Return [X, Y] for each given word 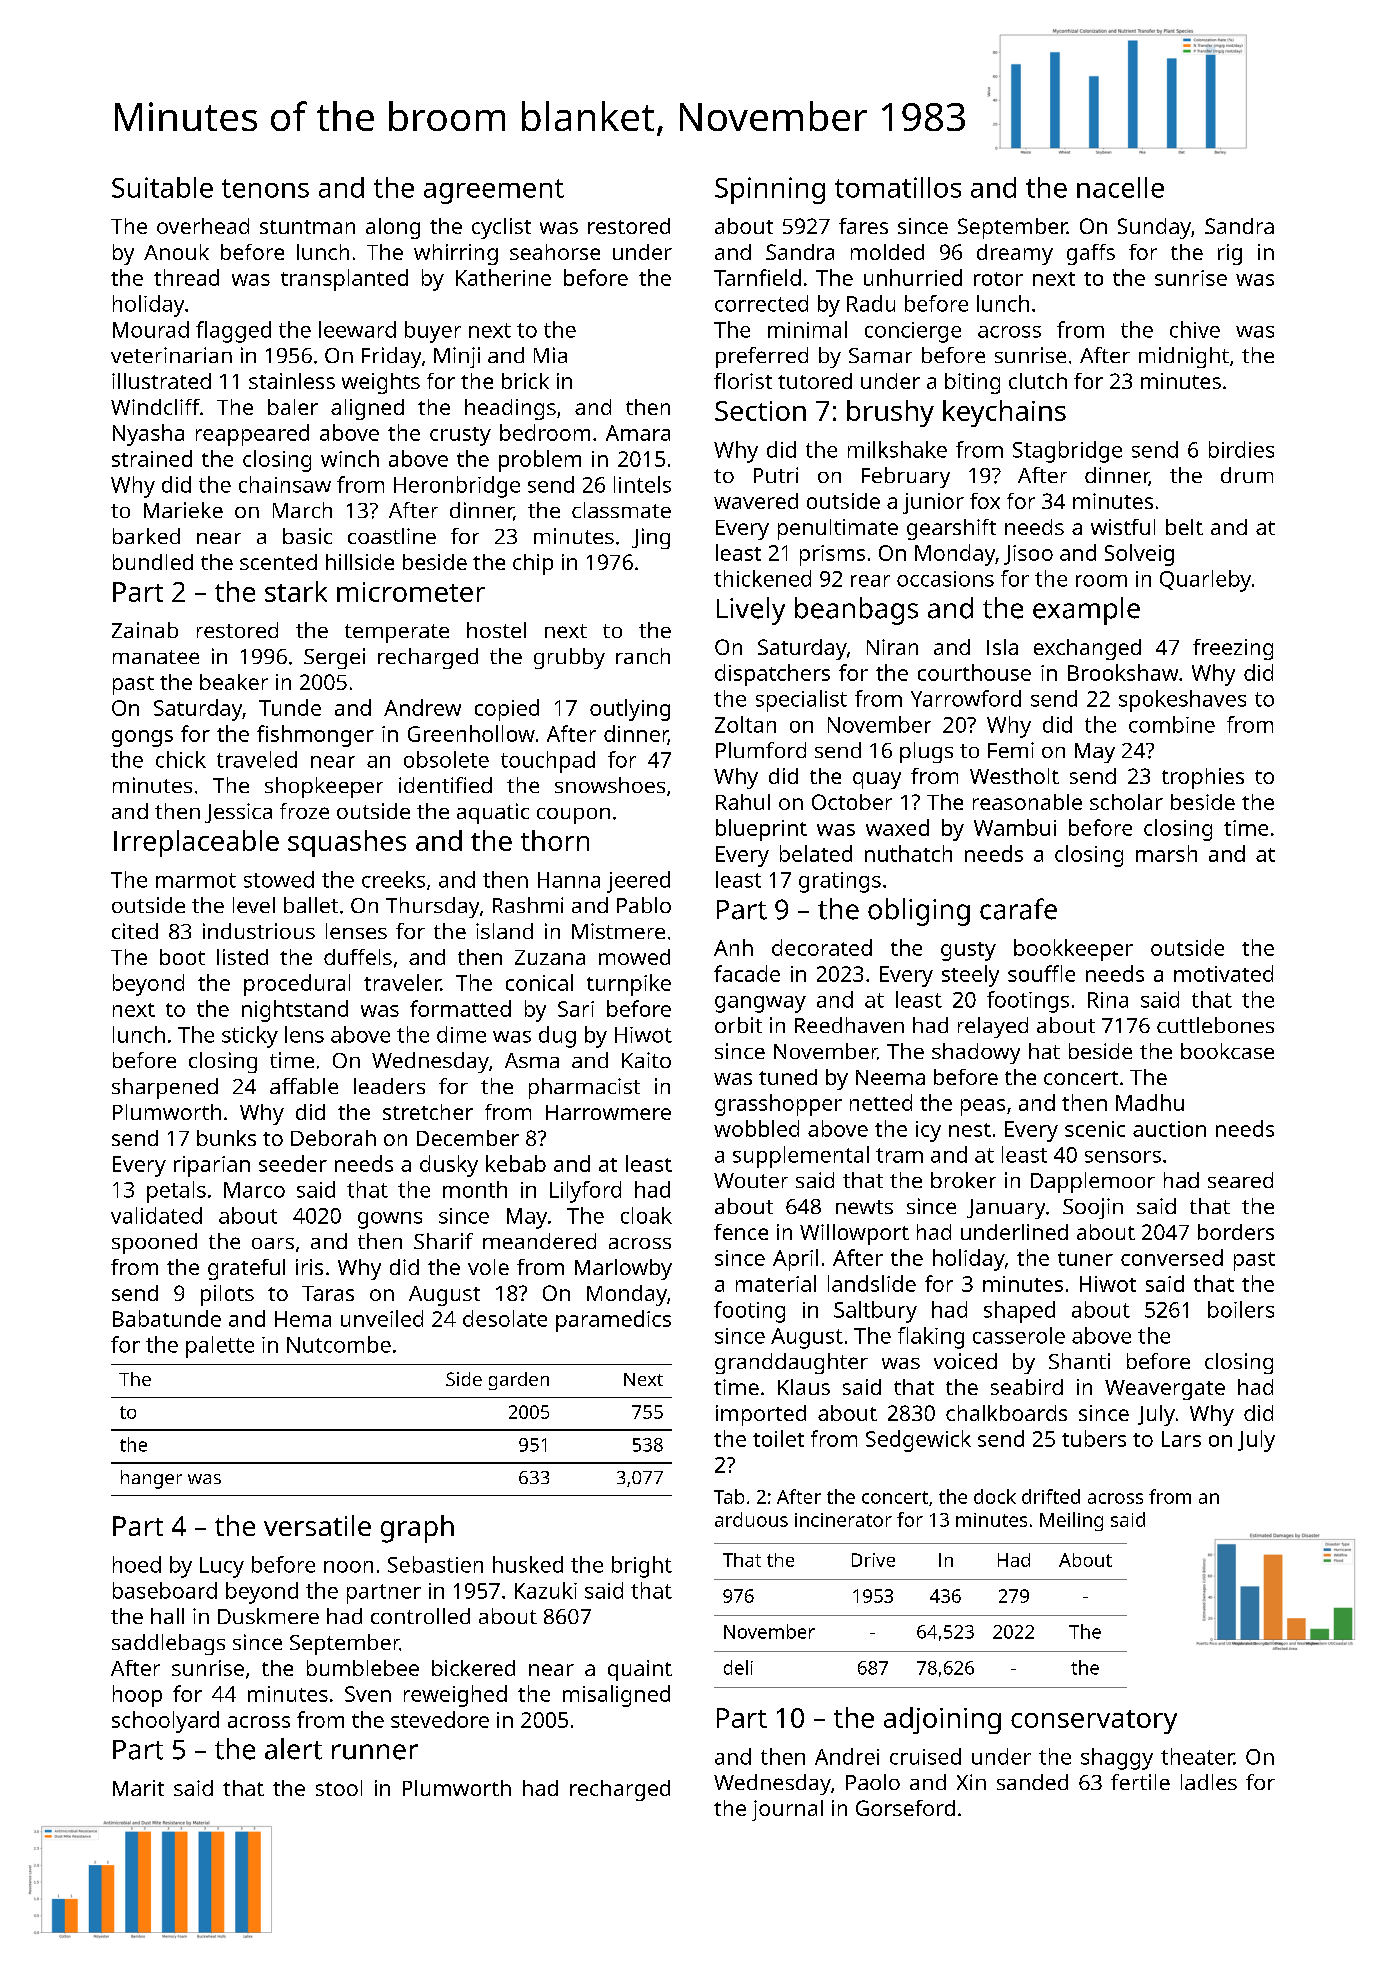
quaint [640, 1670]
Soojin [1093, 1208]
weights [381, 383]
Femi [1011, 750]
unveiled [382, 1318]
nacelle [1120, 187]
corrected [761, 303]
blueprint [761, 830]
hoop [137, 1696]
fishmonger [315, 736]
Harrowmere [608, 1112]
